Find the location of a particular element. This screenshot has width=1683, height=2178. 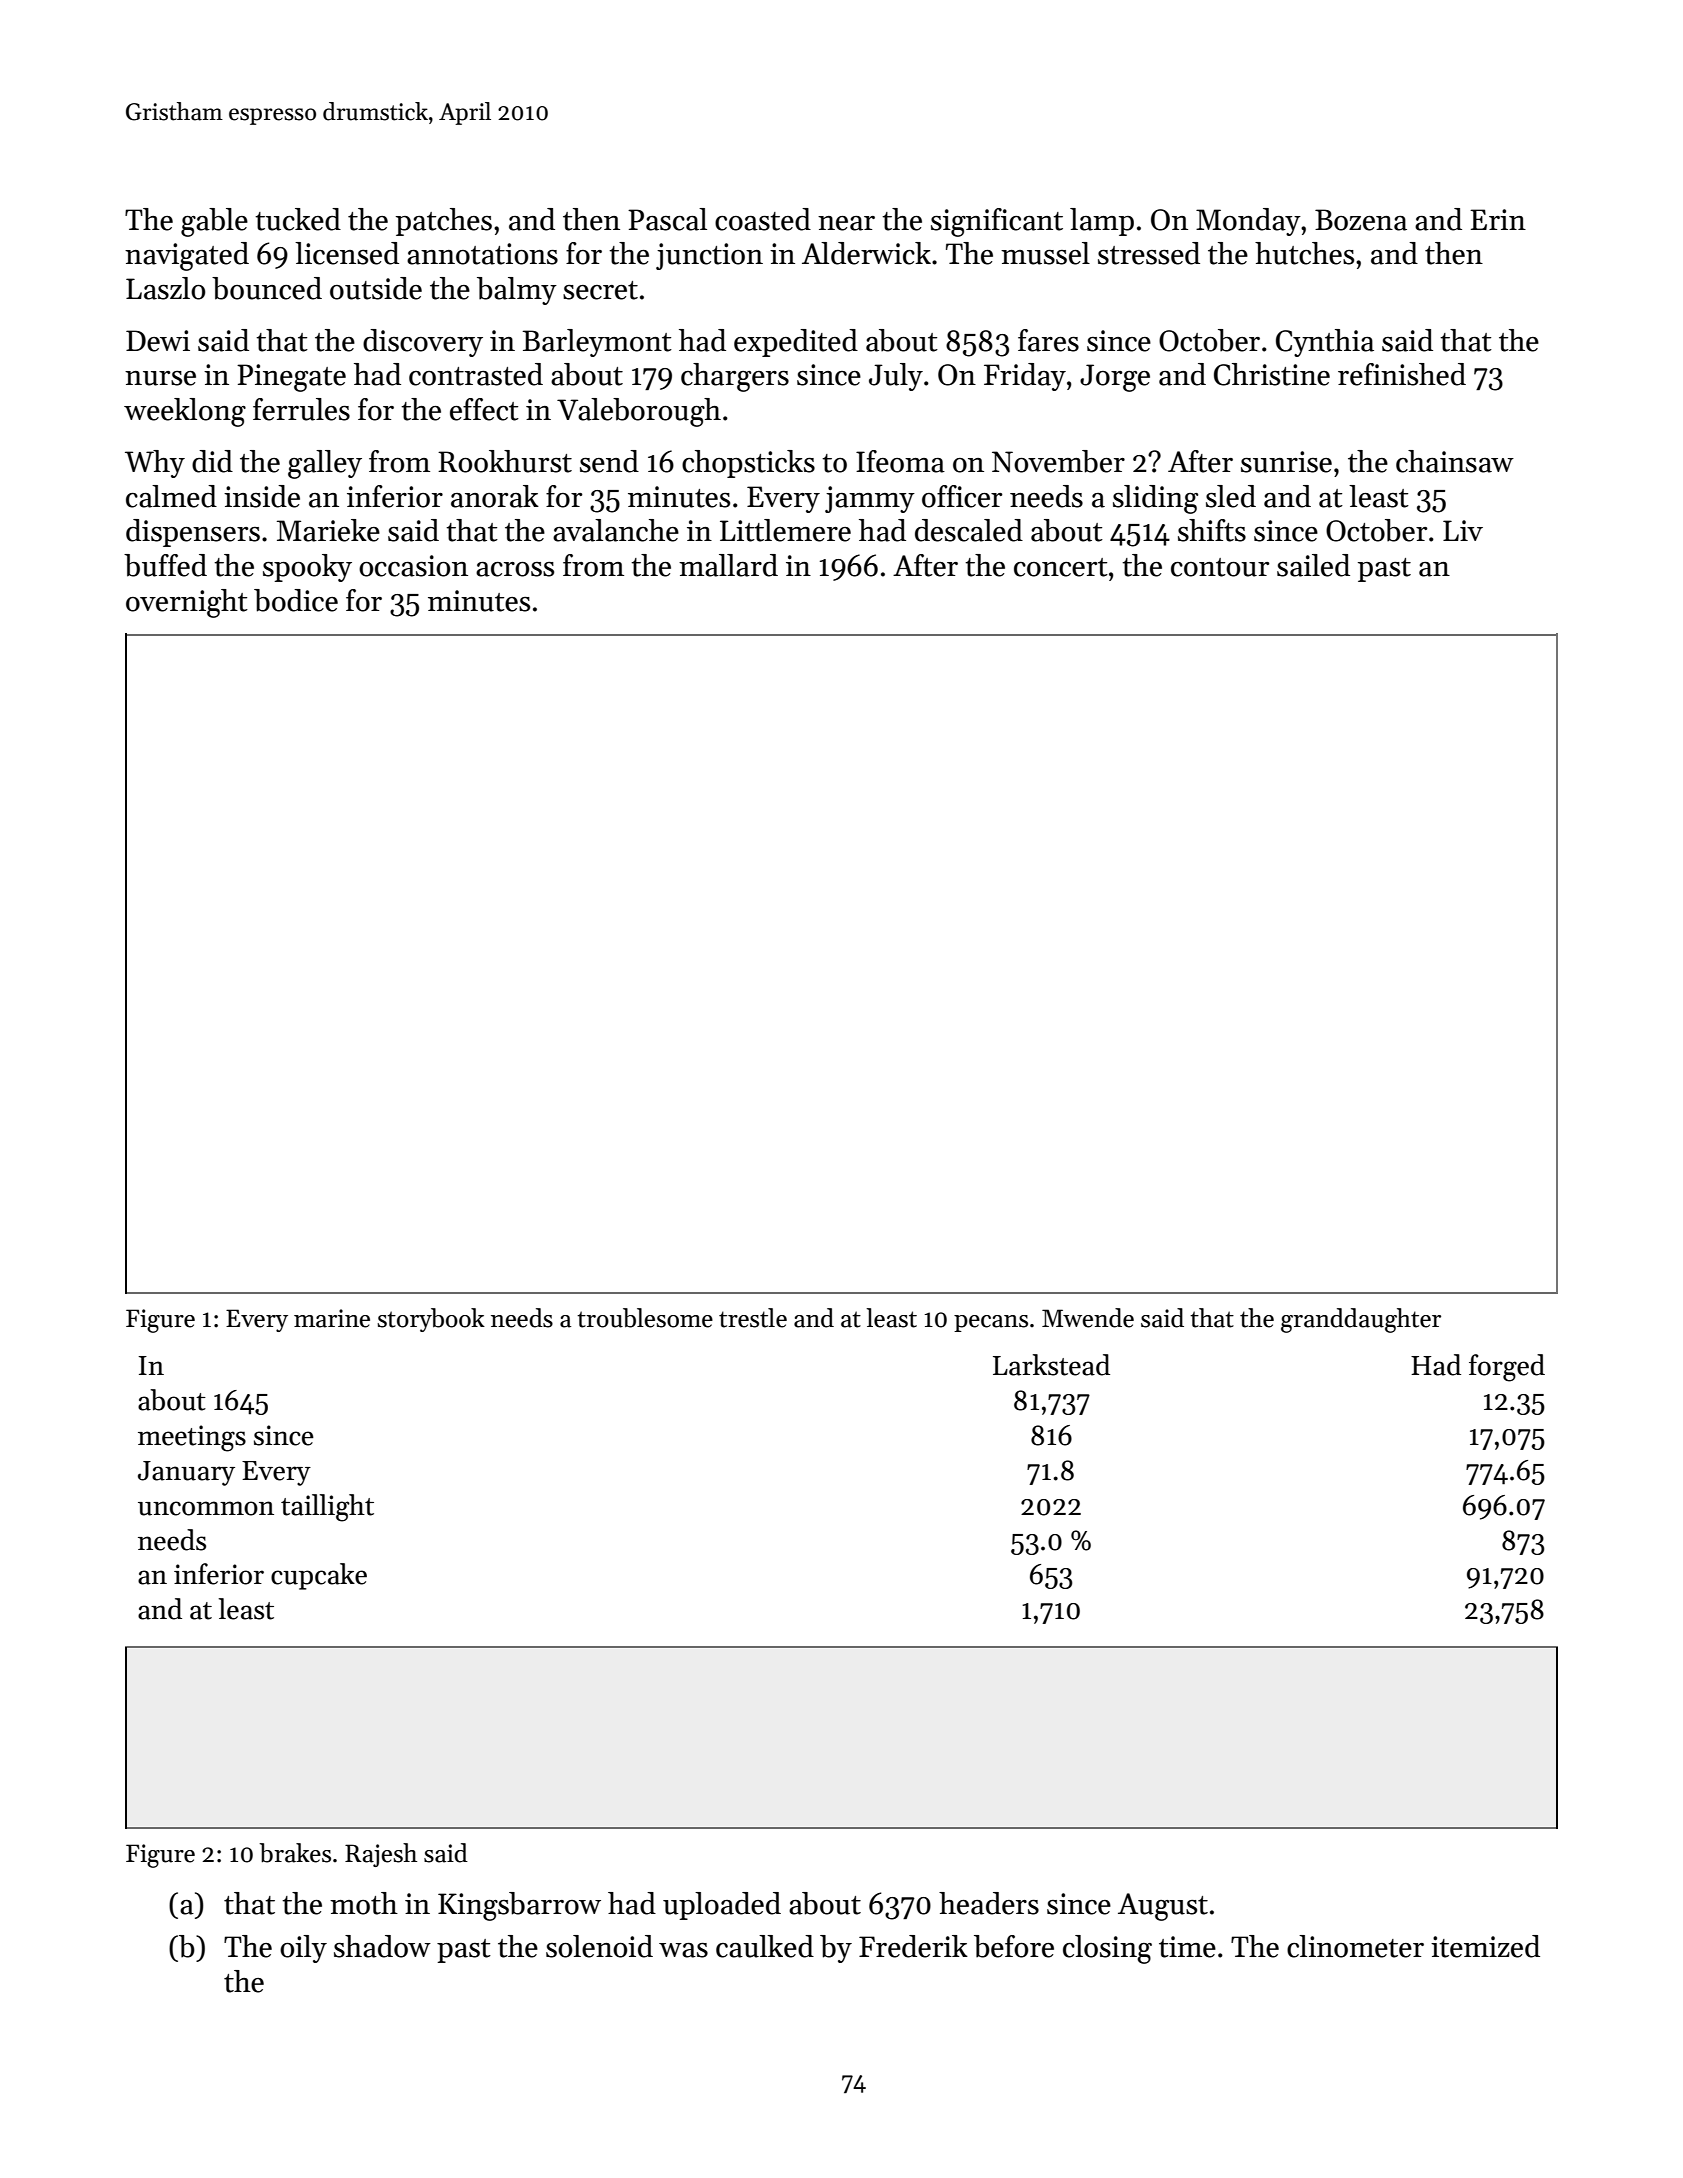

uploaded is located at coordinates (722, 1906).
